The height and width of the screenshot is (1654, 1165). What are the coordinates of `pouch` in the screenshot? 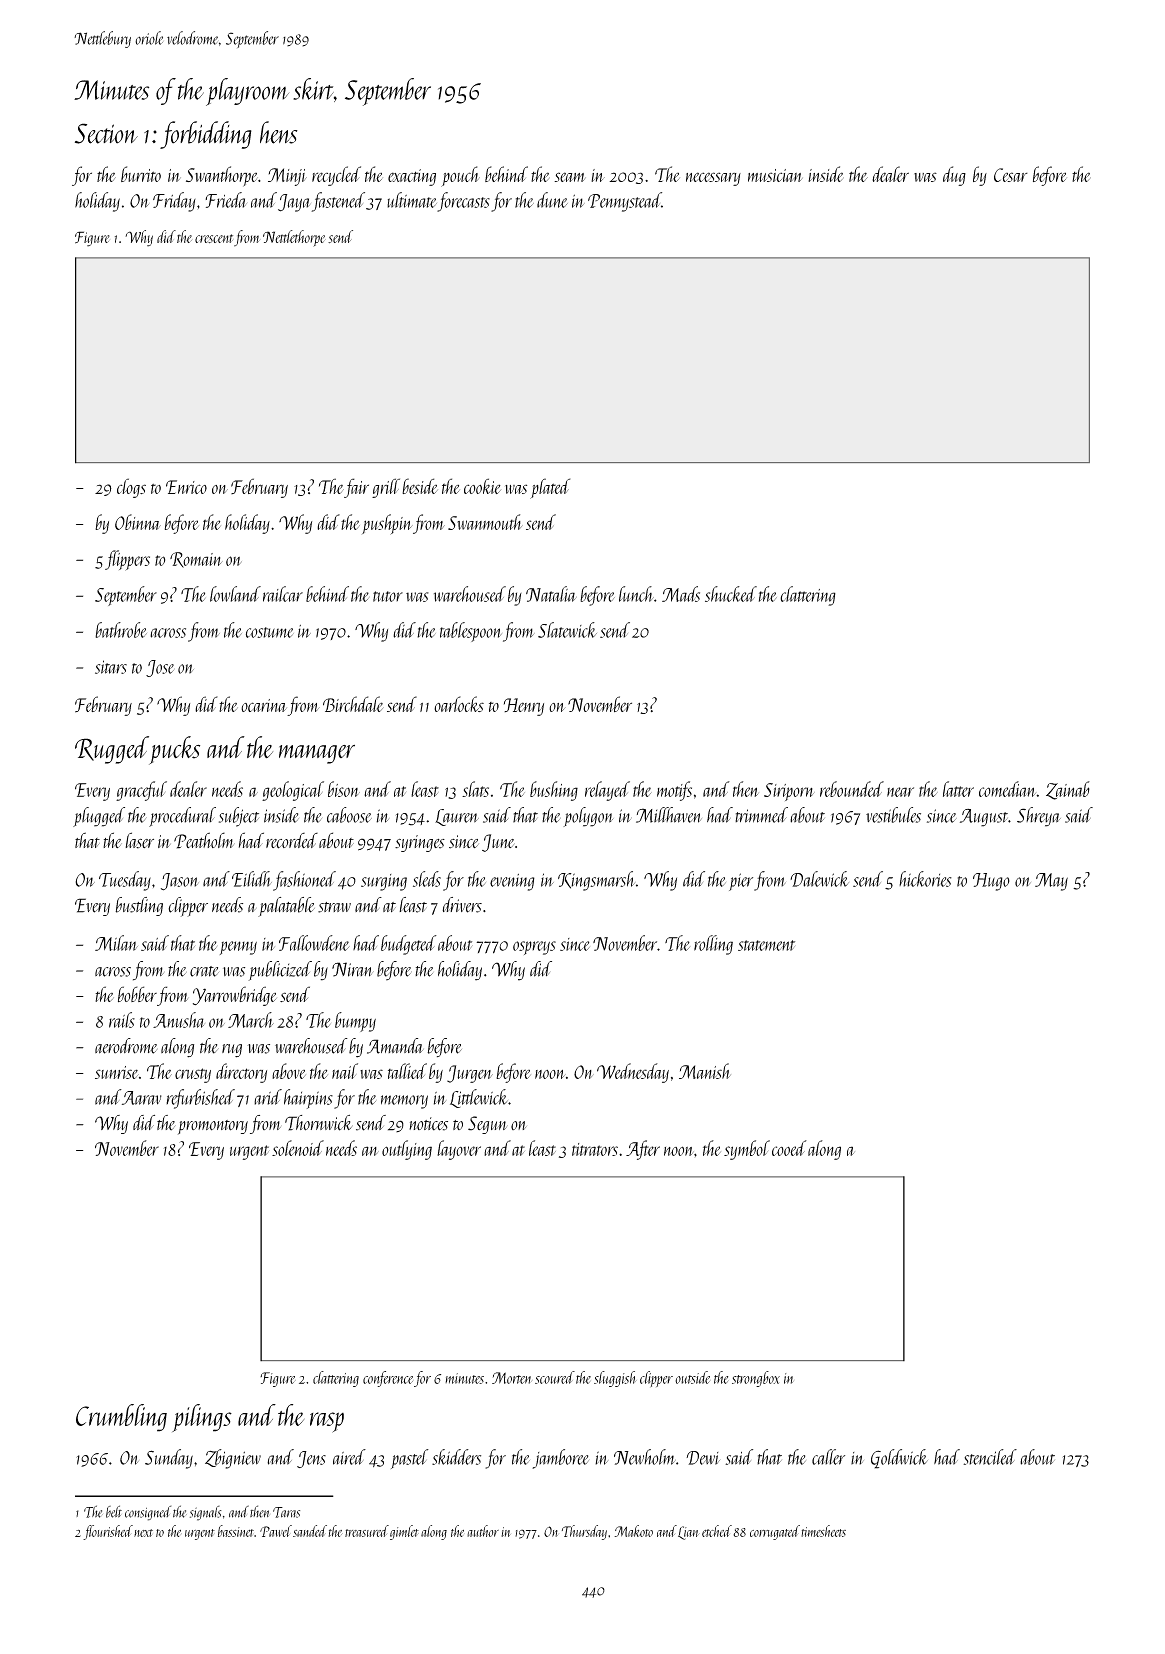 It's located at (460, 176).
